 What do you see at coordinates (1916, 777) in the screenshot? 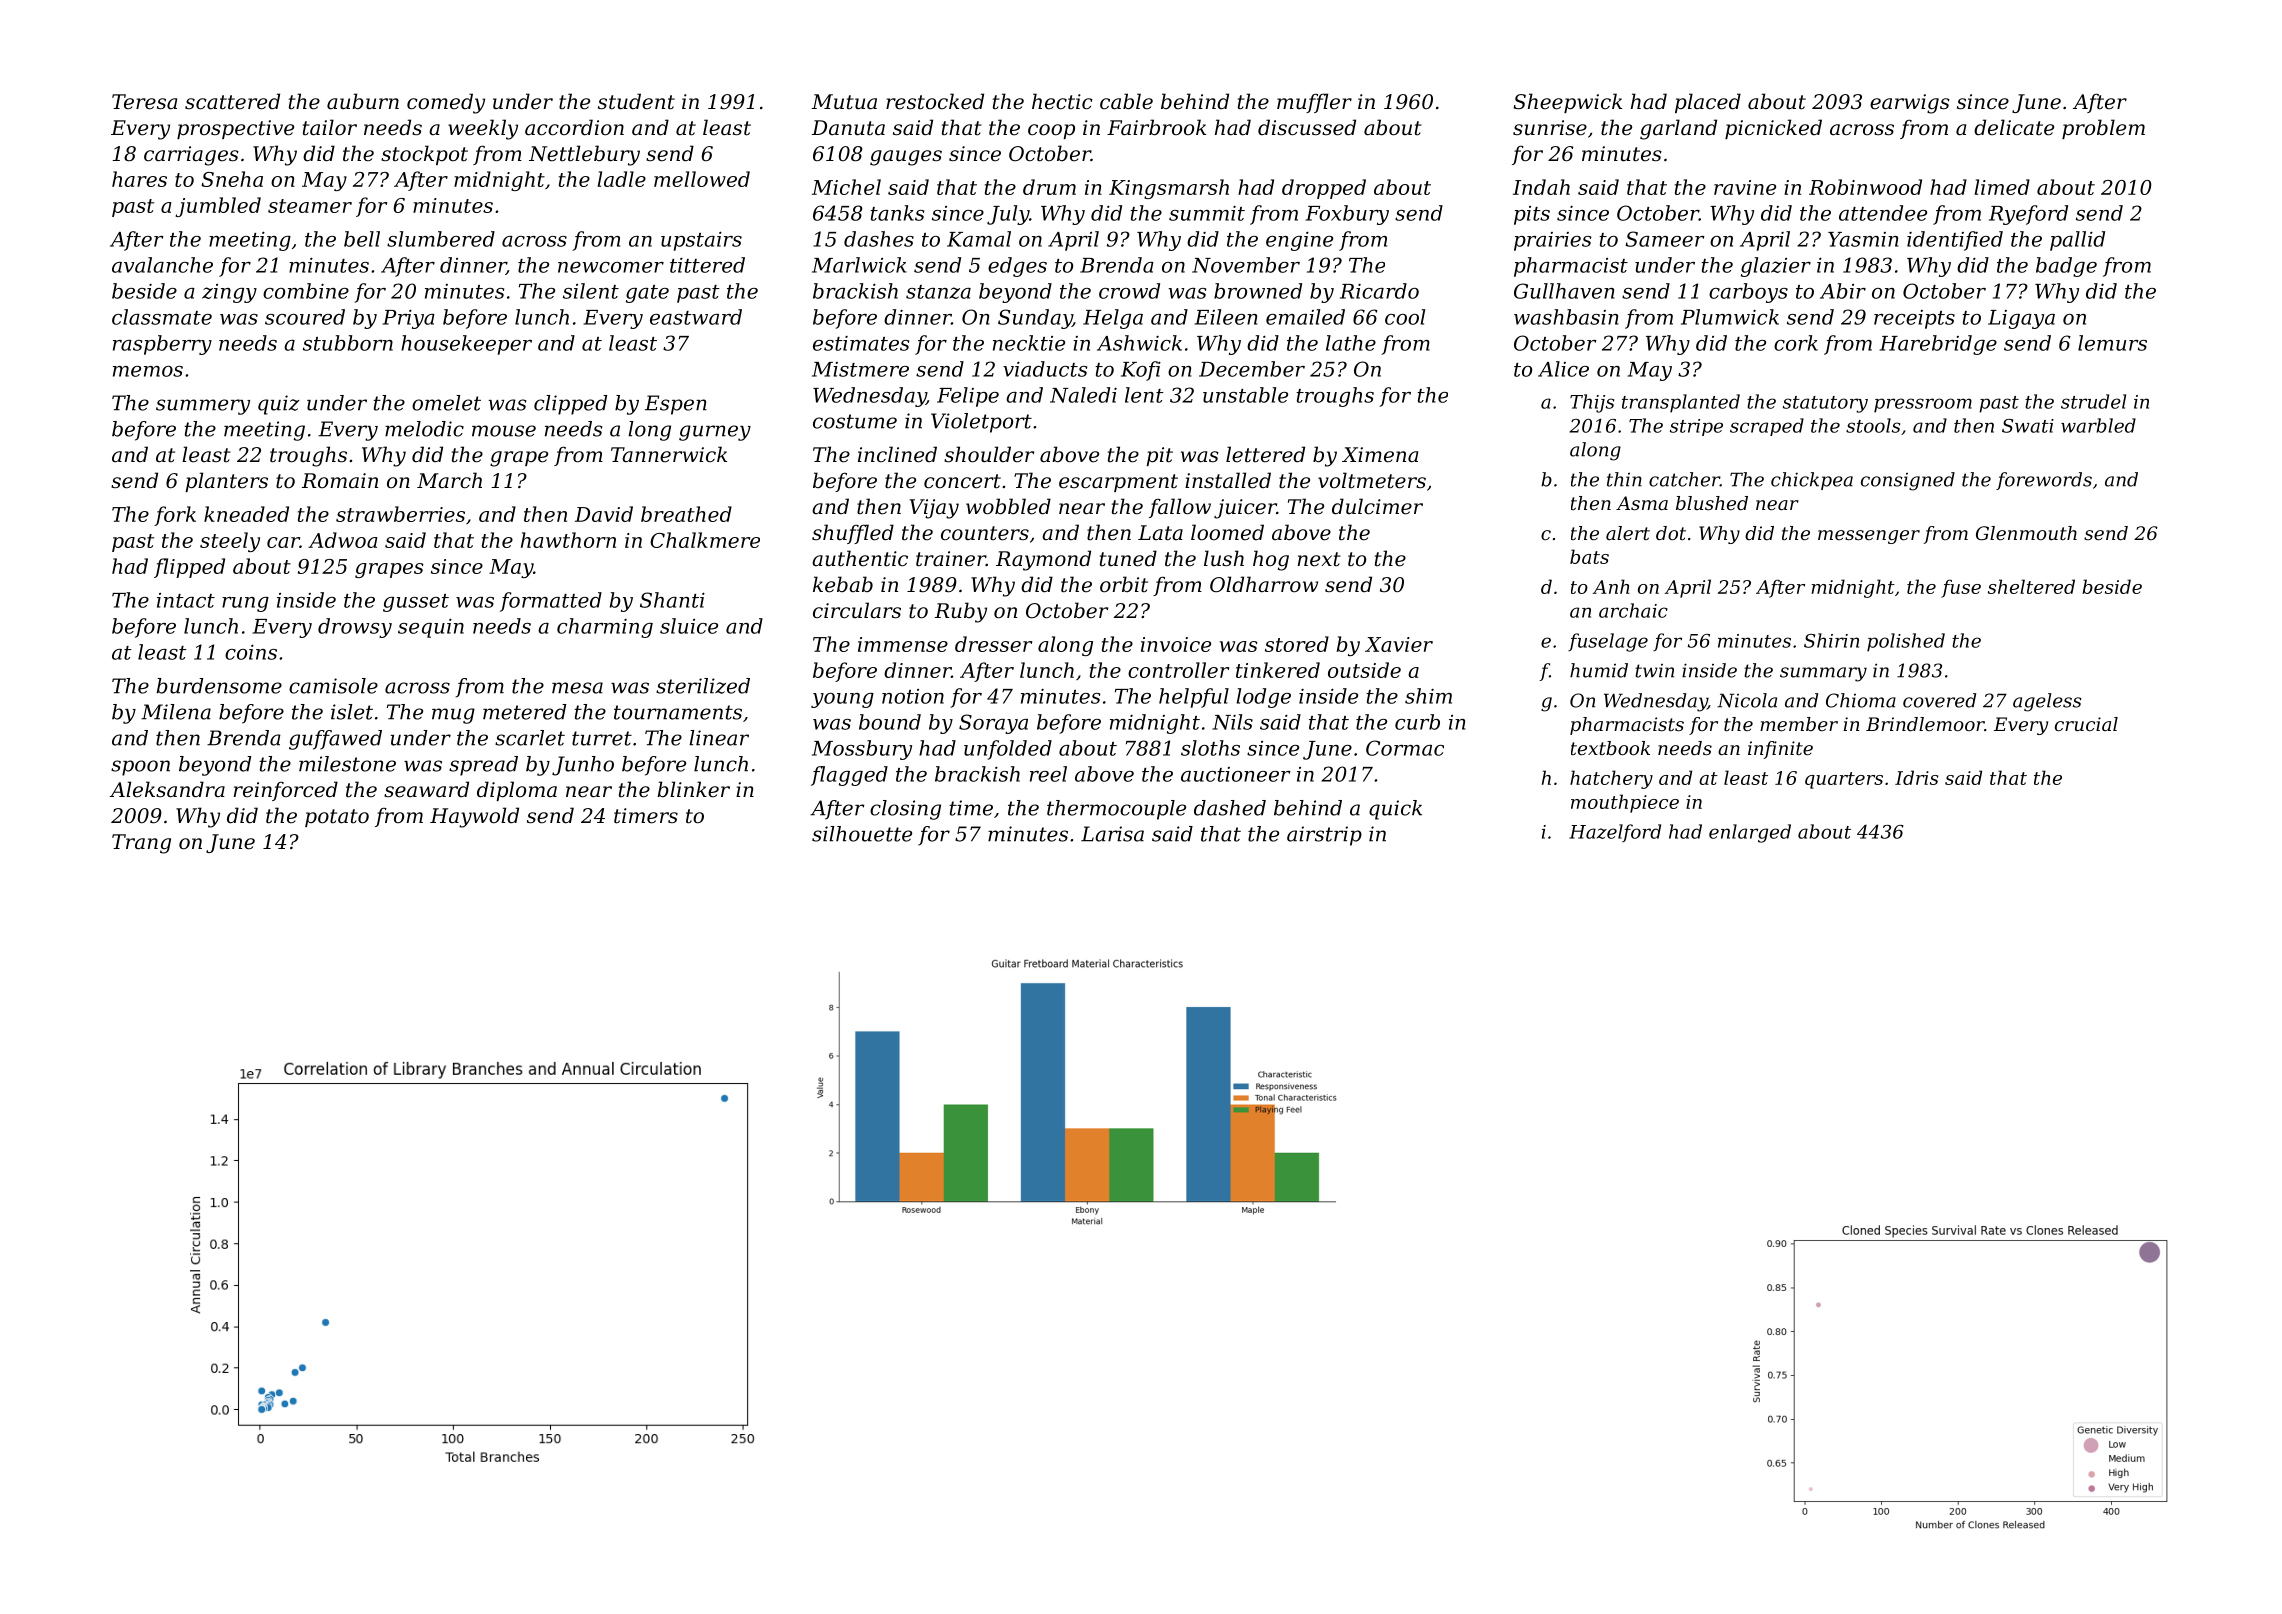
I see `Idris` at bounding box center [1916, 777].
